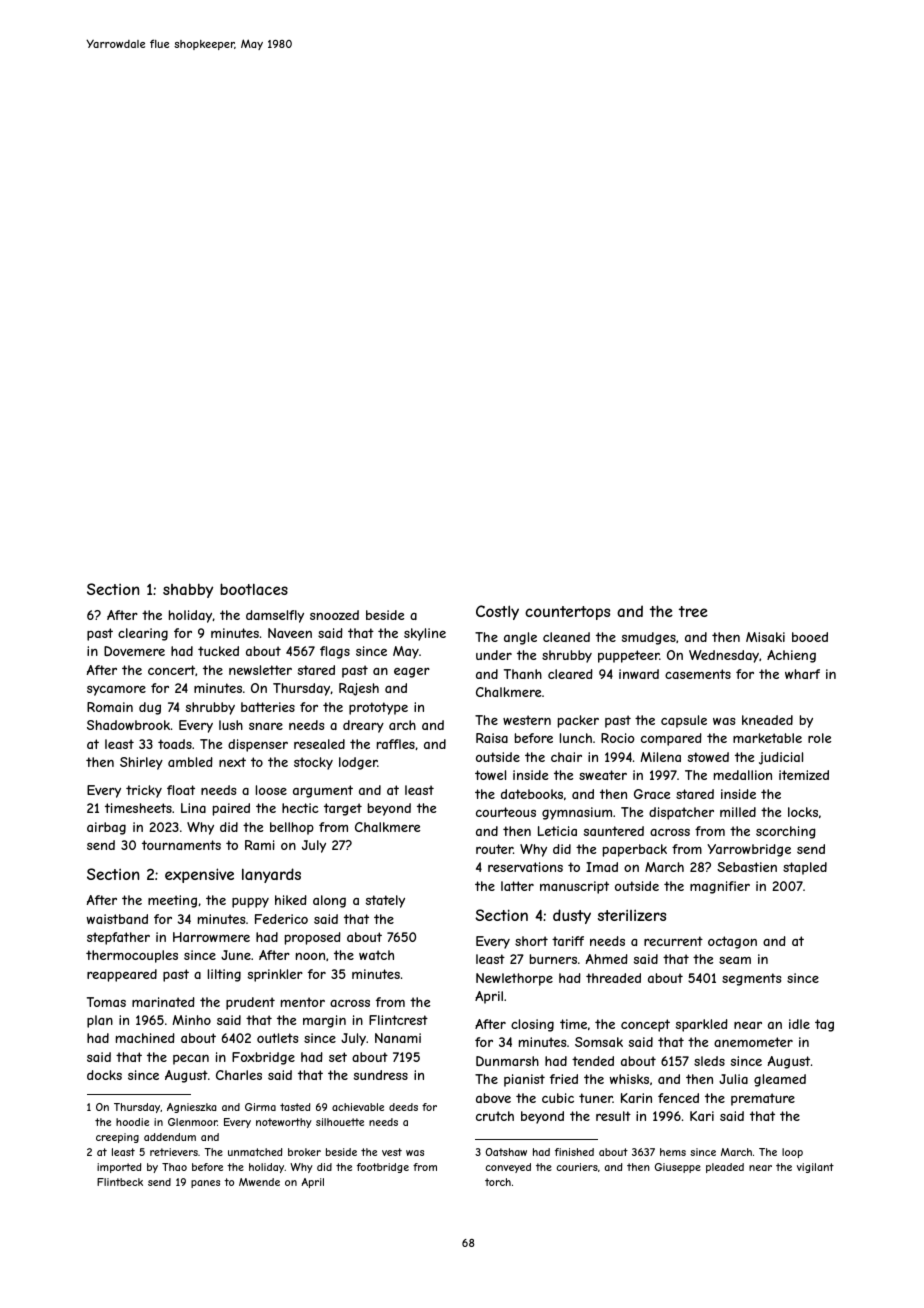  What do you see at coordinates (532, 794) in the page?
I see `datebooks` at bounding box center [532, 794].
